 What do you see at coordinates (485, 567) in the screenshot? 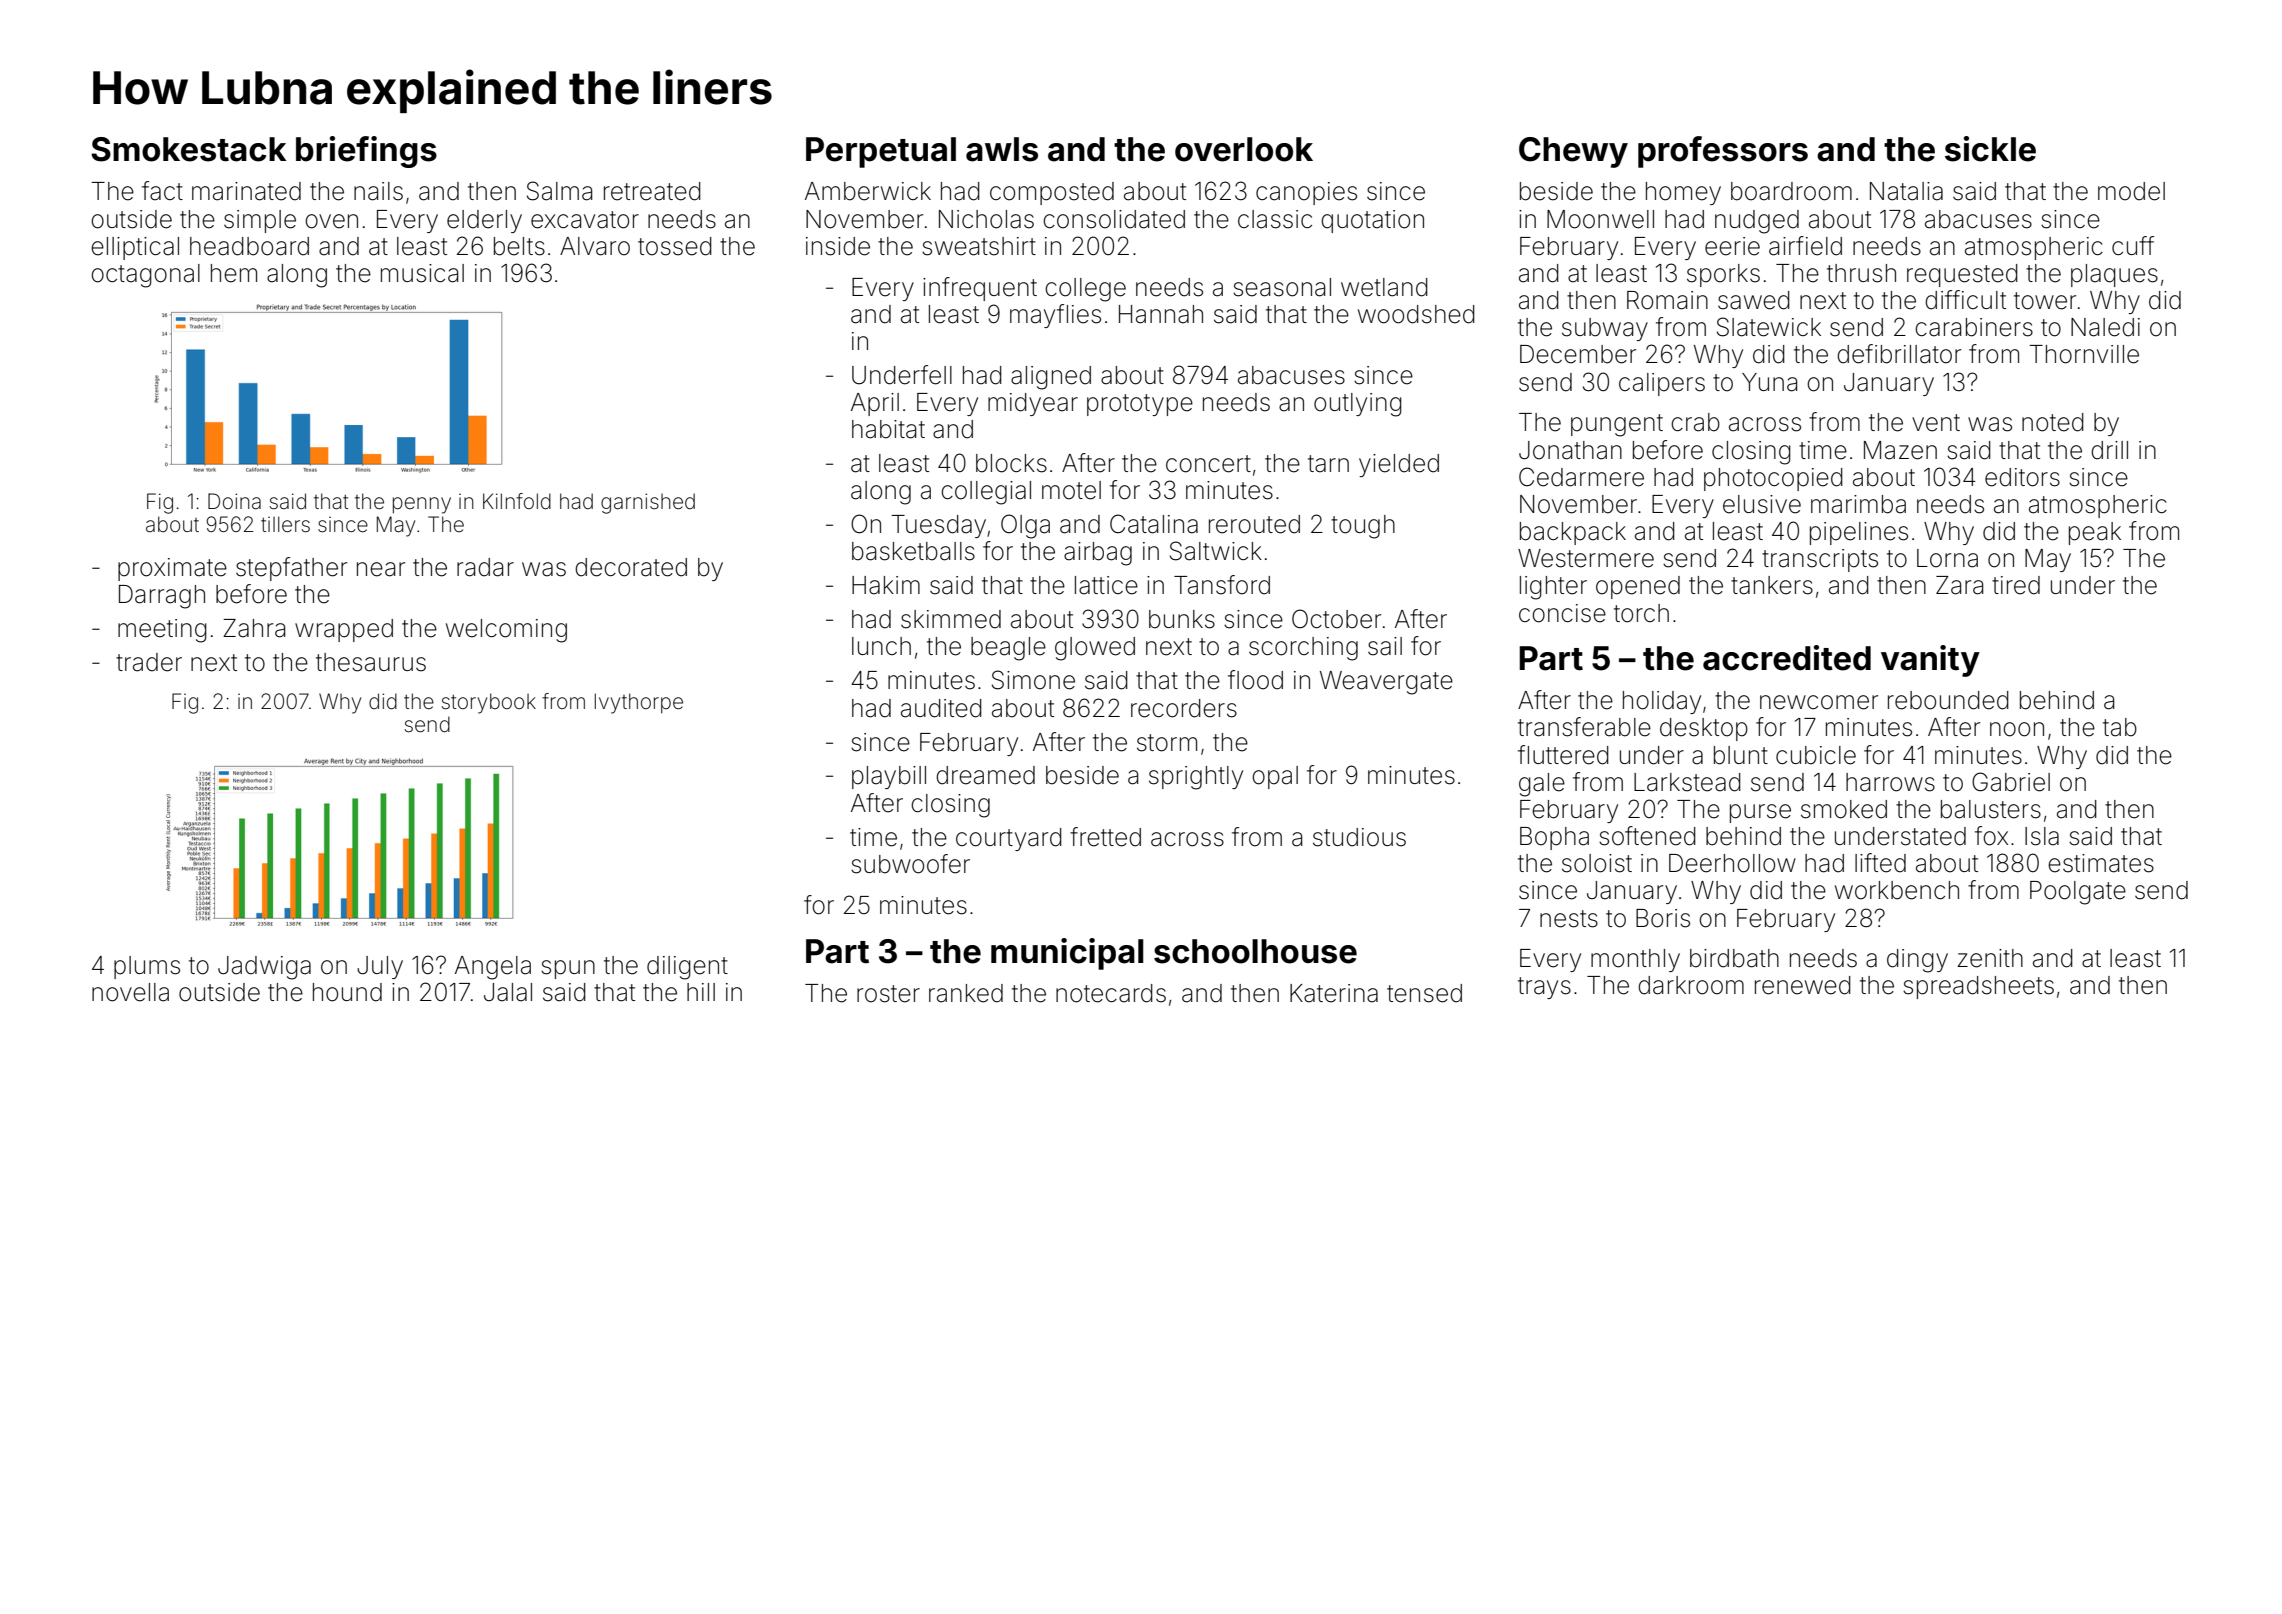
I see `radar` at bounding box center [485, 567].
